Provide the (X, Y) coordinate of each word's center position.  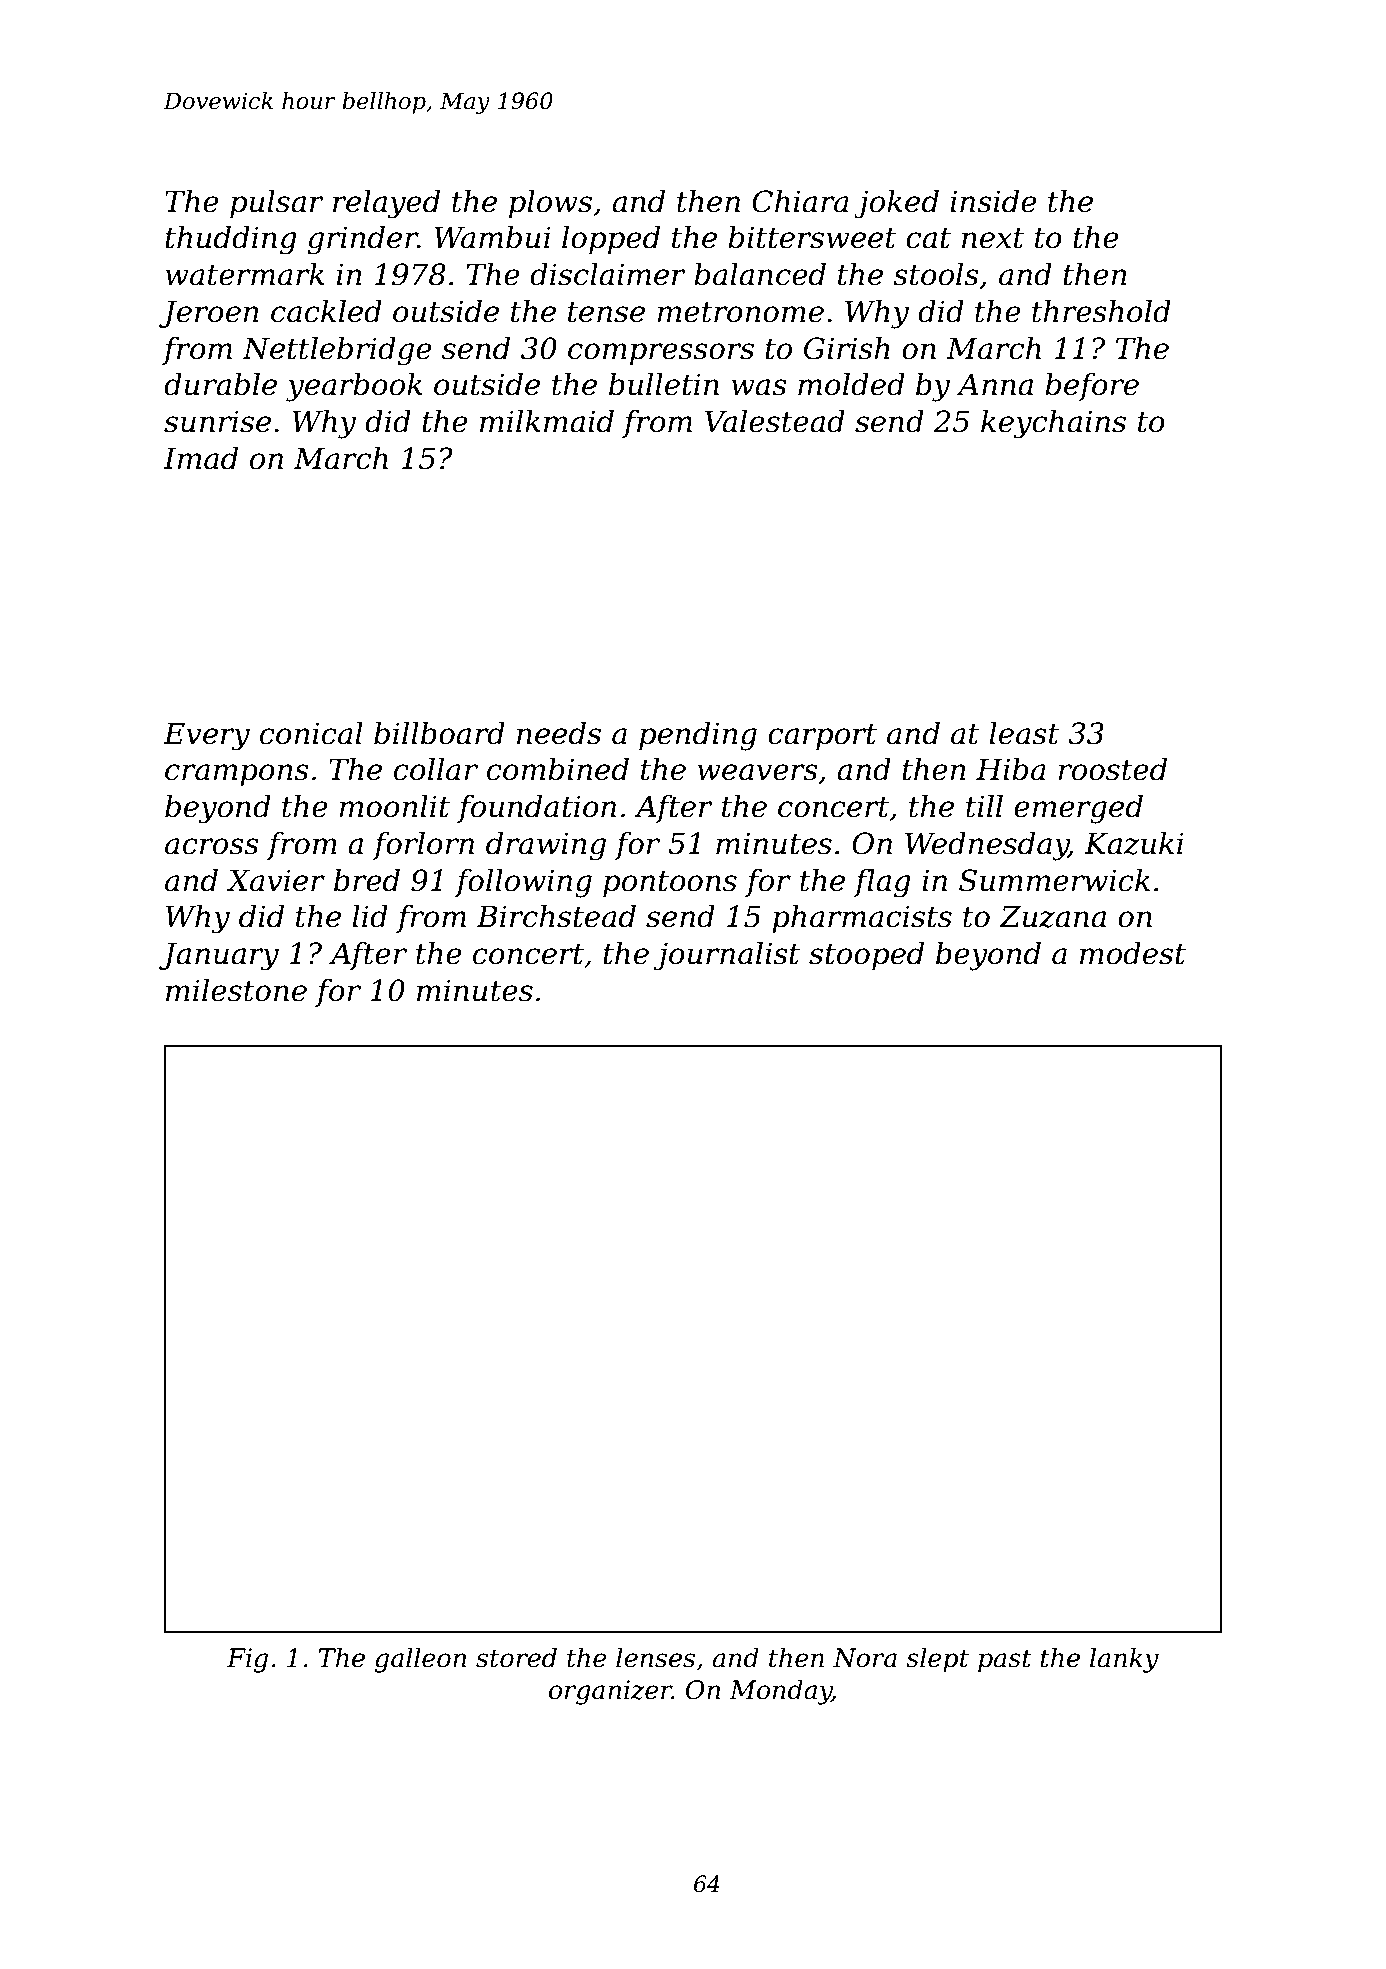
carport (822, 737)
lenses (655, 1657)
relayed (386, 204)
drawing (546, 846)
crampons (236, 775)
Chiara (800, 201)
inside (993, 201)
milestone (236, 990)
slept (937, 1660)
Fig (247, 1660)
